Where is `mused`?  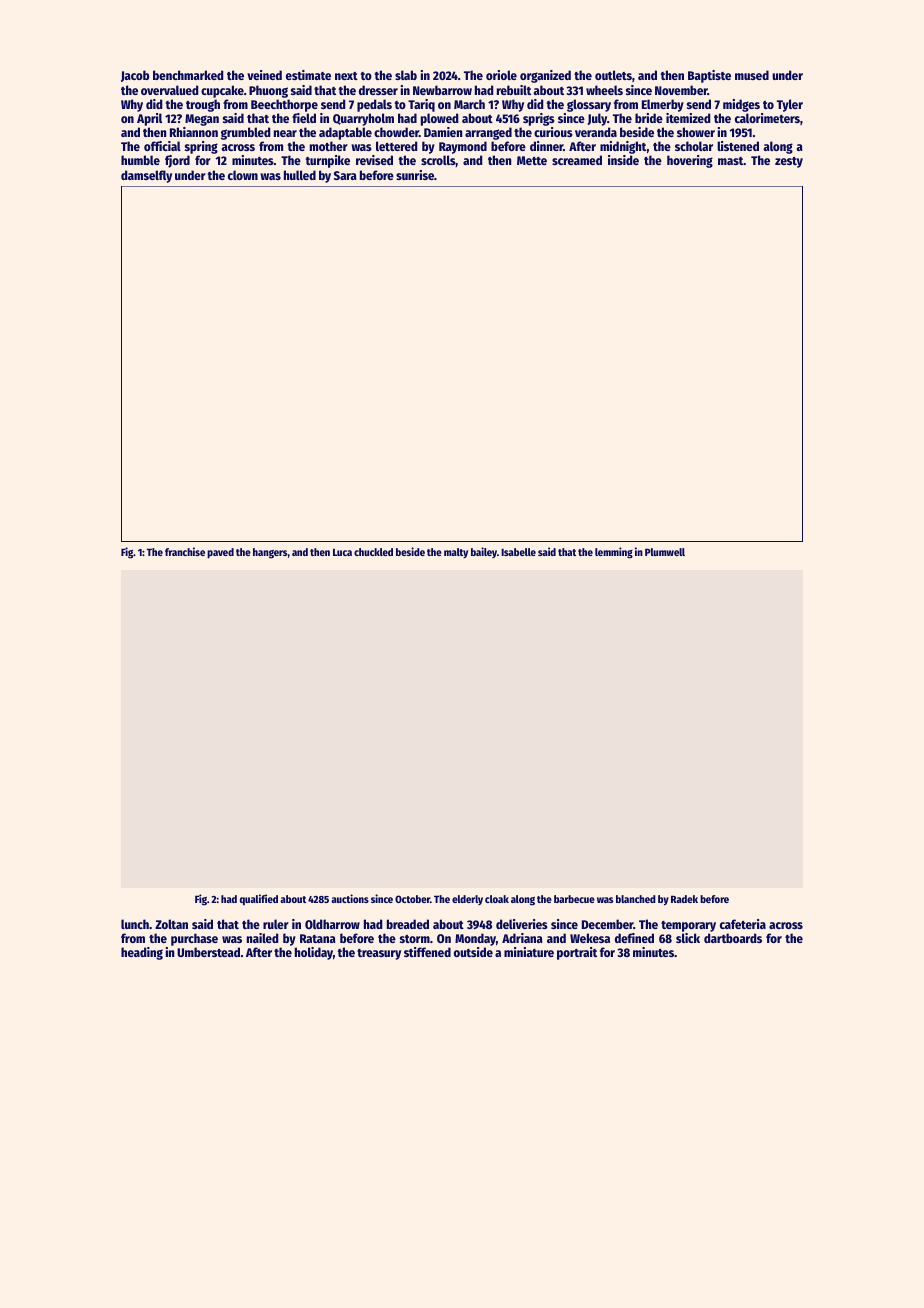
mused is located at coordinates (752, 75).
